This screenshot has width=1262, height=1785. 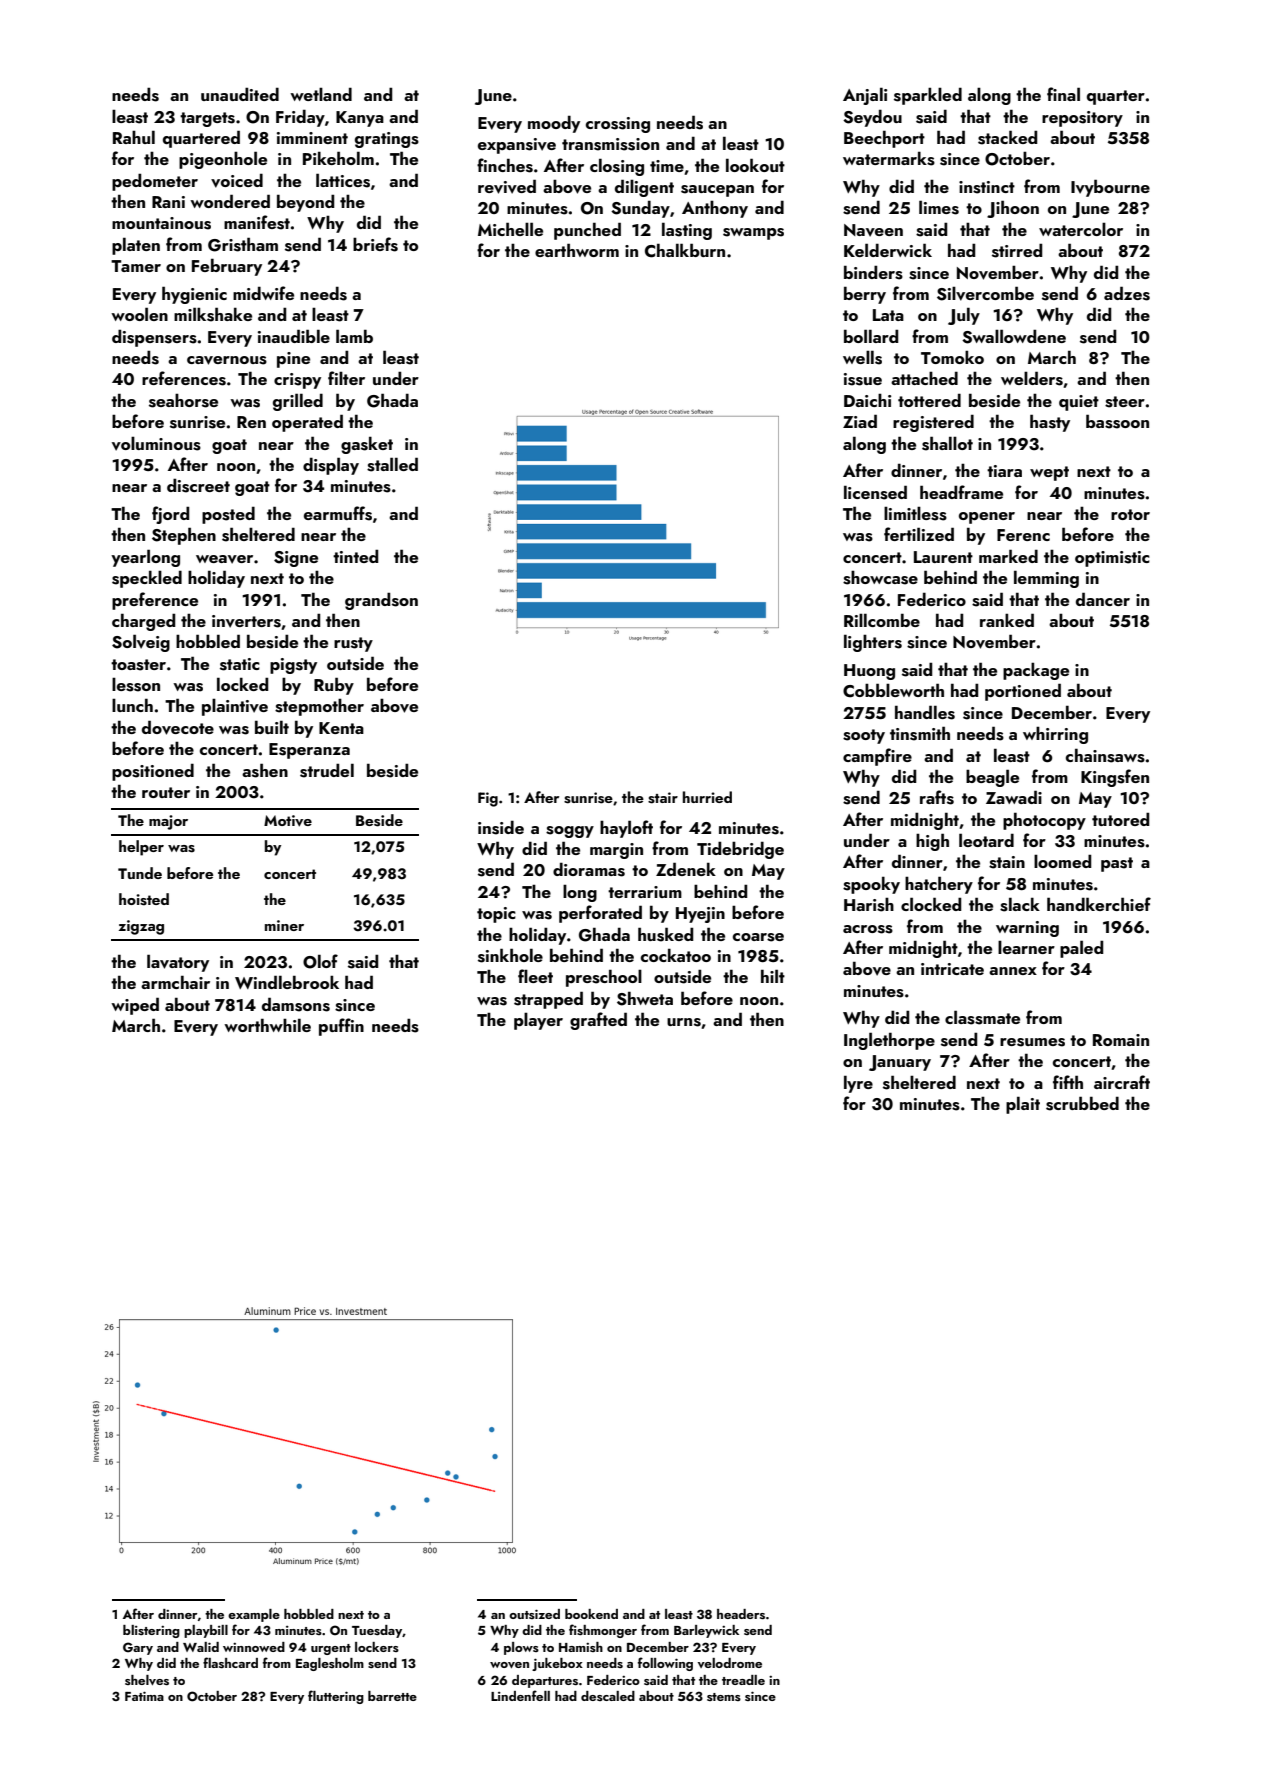 What do you see at coordinates (320, 961) in the screenshot?
I see `Olof` at bounding box center [320, 961].
